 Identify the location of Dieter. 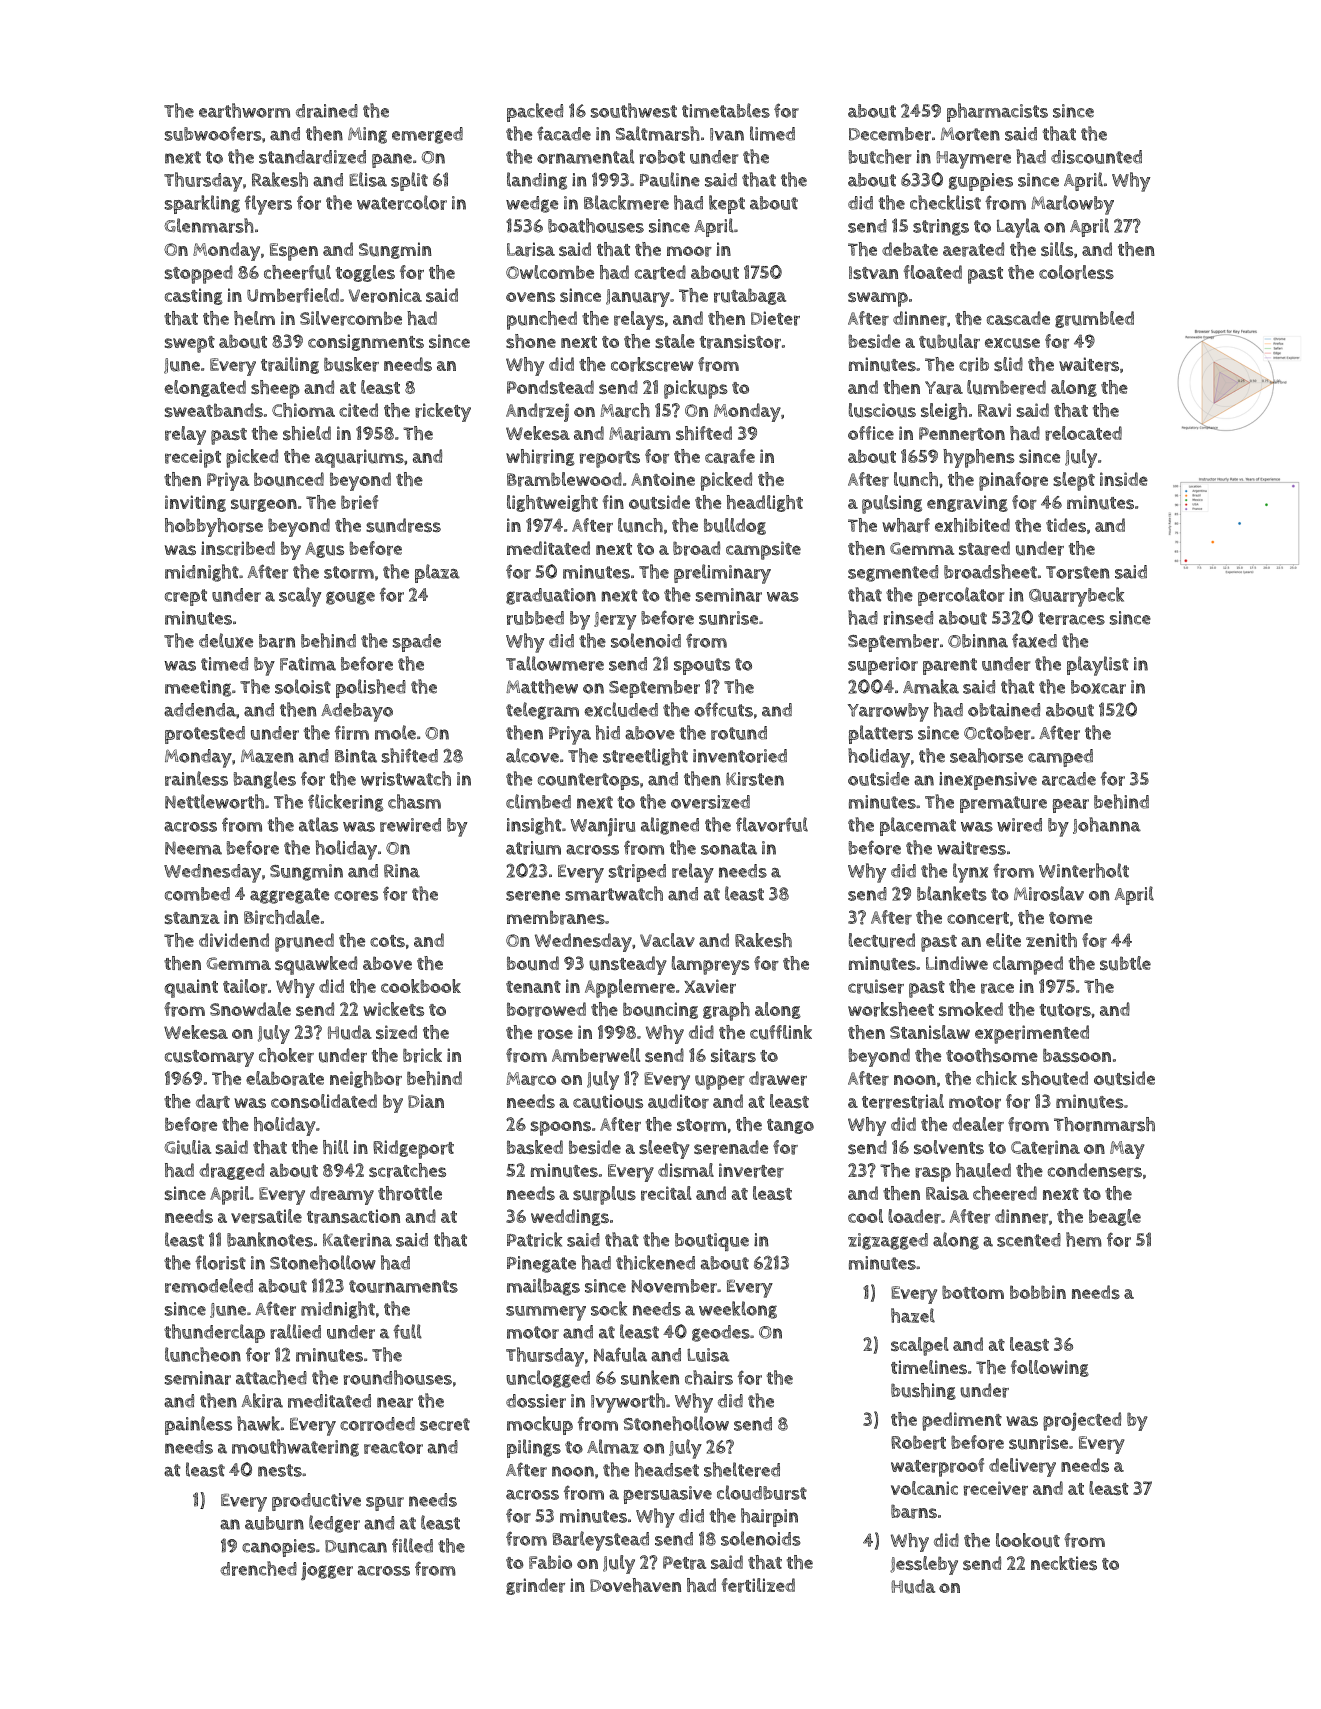
(775, 318).
